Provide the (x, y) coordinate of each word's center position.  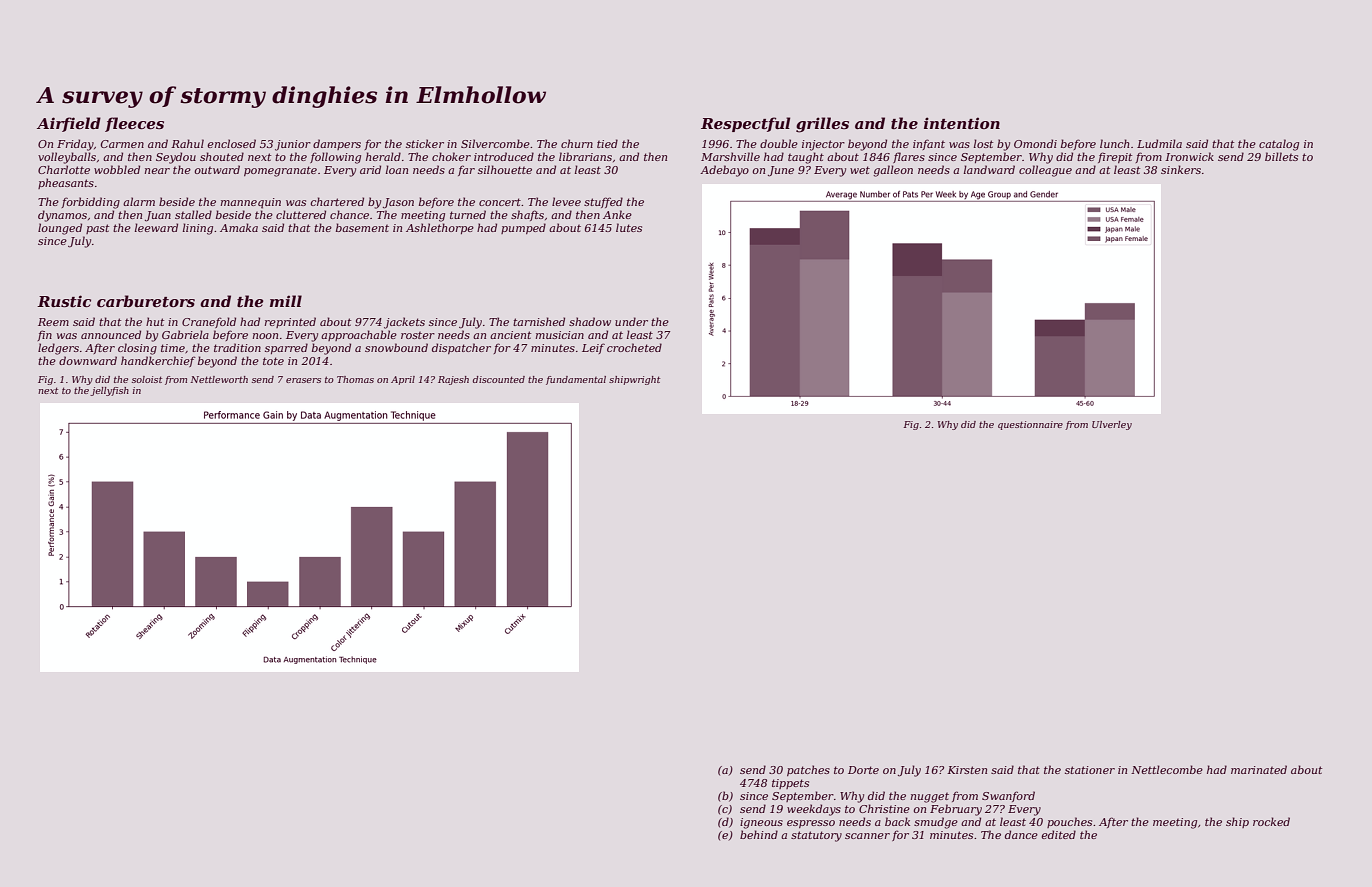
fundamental (576, 380)
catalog (1279, 145)
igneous (761, 823)
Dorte (863, 770)
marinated (1259, 769)
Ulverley (1112, 425)
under (631, 321)
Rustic (64, 301)
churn (577, 143)
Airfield (69, 124)
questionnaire (1030, 425)
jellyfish (109, 391)
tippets (790, 784)
